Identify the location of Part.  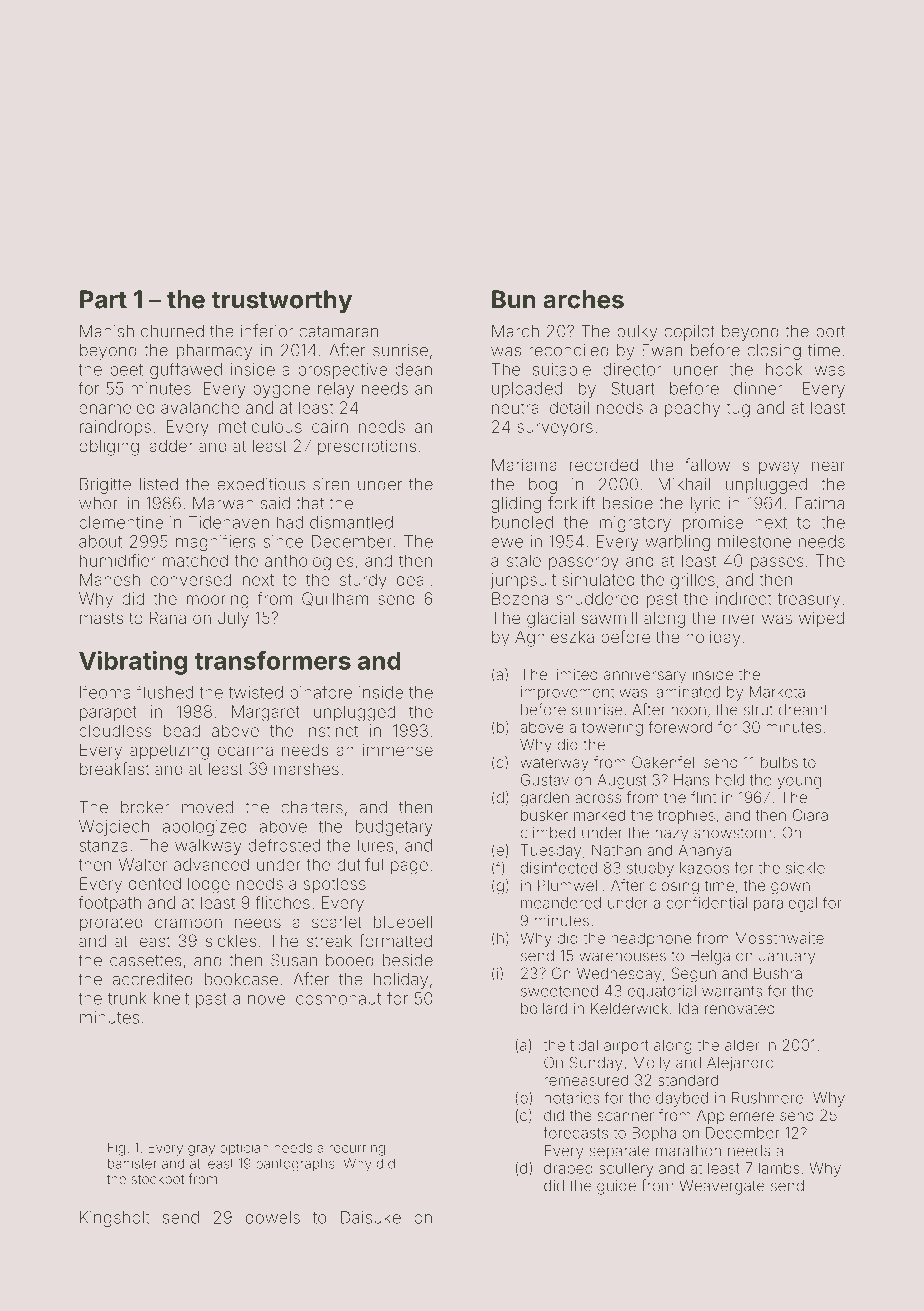
(103, 299).
